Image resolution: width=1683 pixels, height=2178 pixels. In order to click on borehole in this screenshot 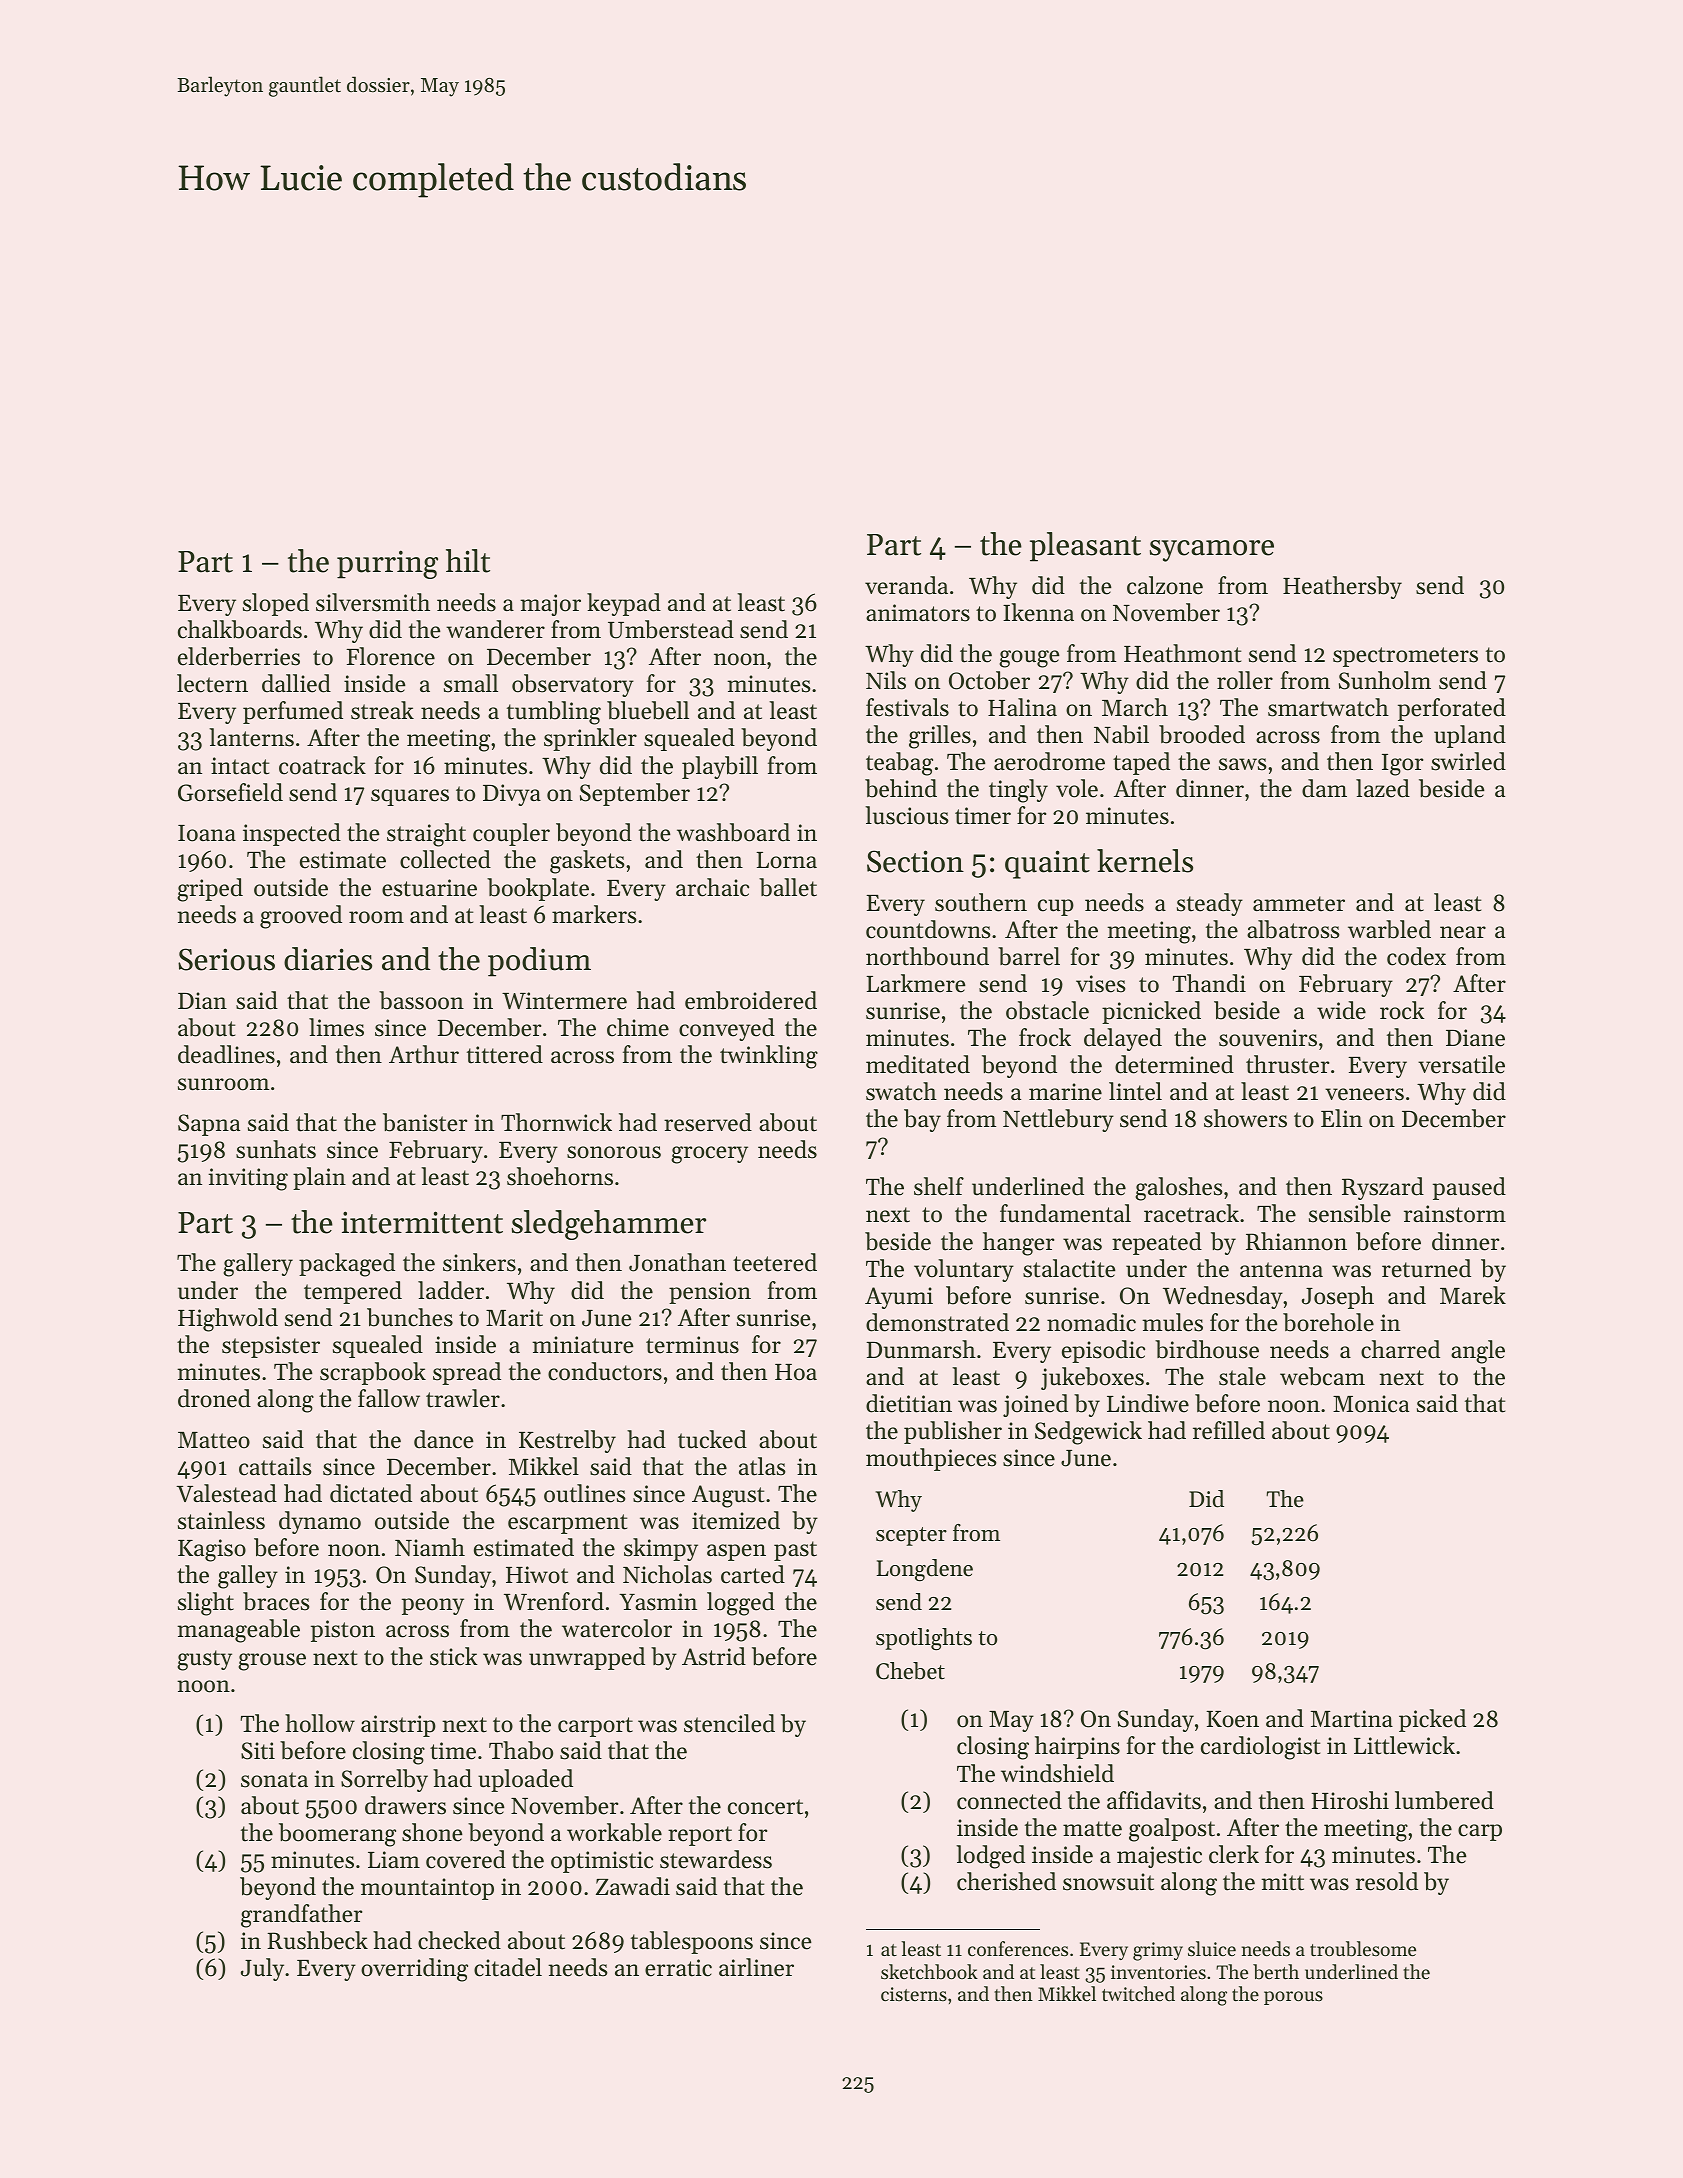, I will do `click(1328, 1322)`.
